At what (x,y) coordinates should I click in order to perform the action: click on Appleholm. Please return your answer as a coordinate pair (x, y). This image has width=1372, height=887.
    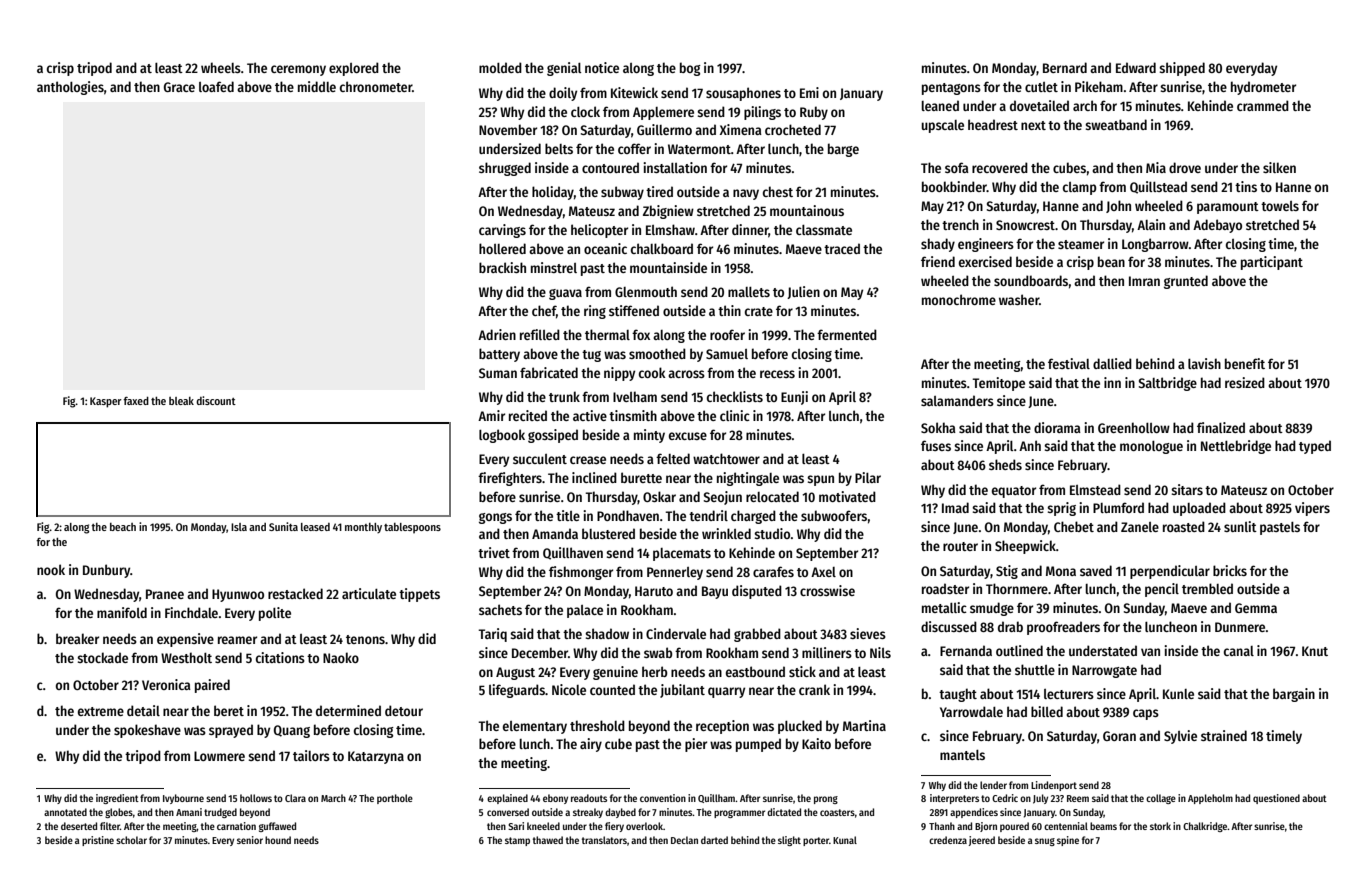
    Looking at the image, I should click on (1210, 799).
